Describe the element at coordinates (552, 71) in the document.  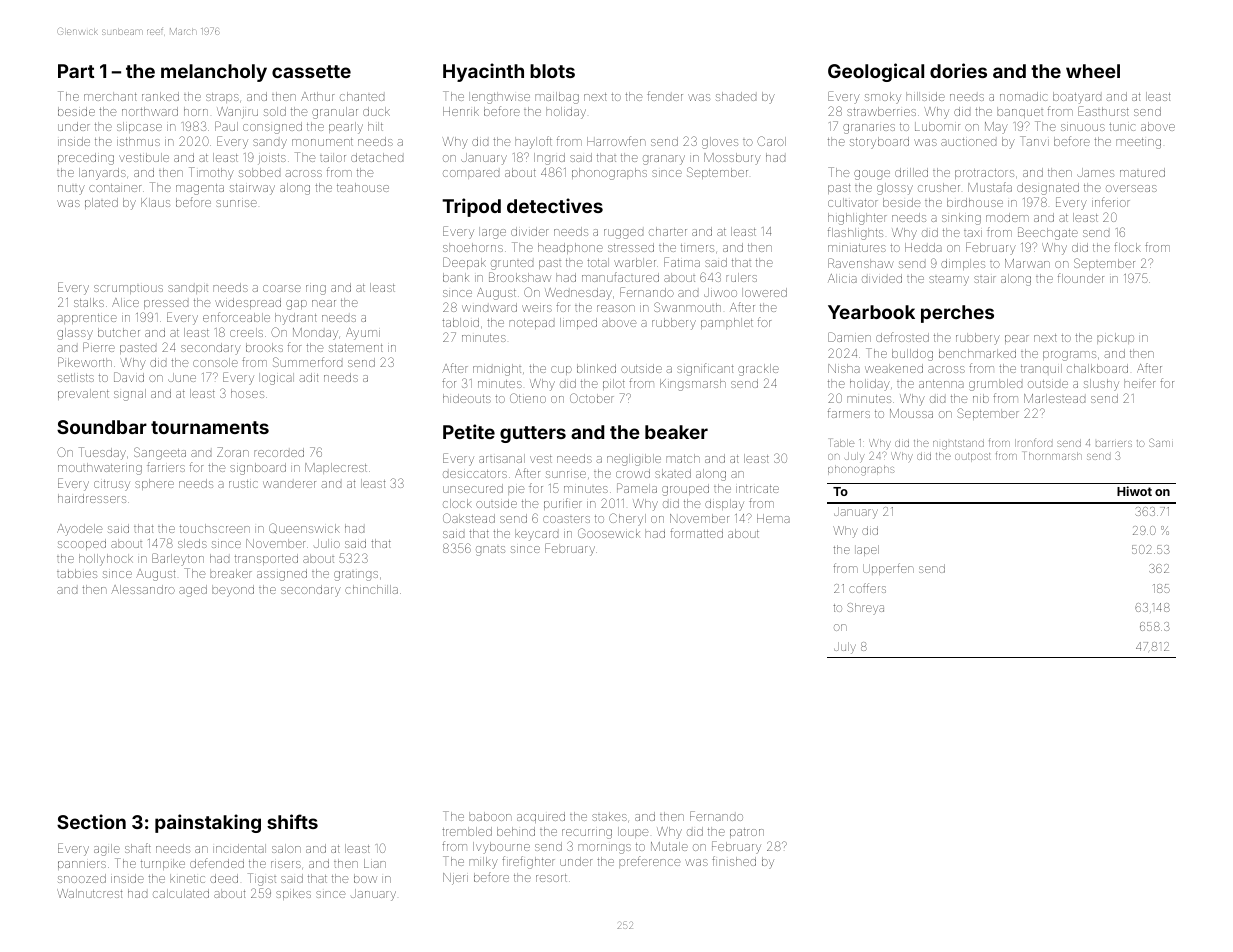
I see `blots` at that location.
